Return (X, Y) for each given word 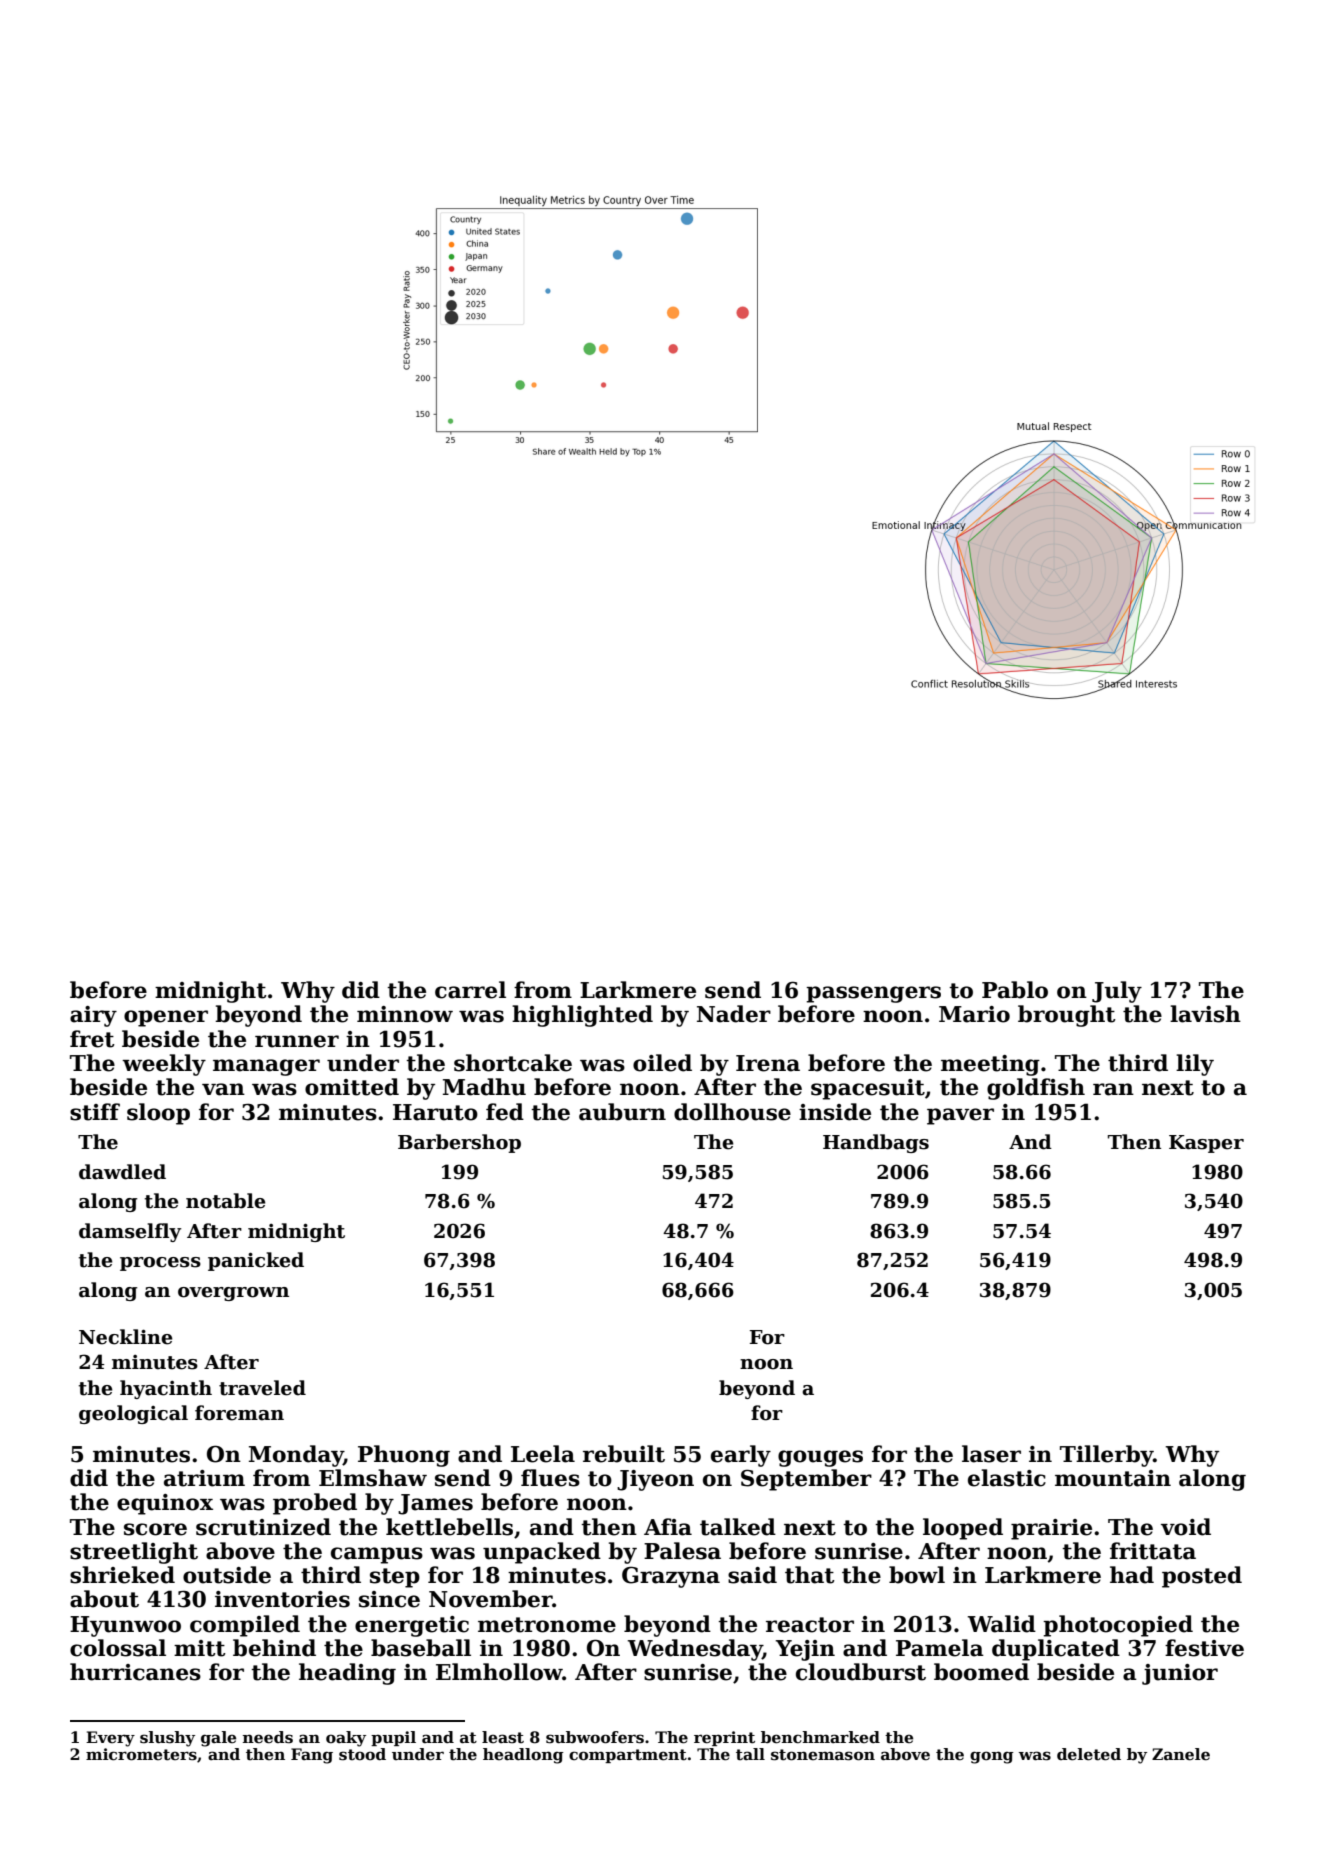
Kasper (1206, 1144)
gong (992, 1757)
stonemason (823, 1755)
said (752, 1575)
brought (1067, 1016)
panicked (256, 1261)
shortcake (513, 1063)
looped (963, 1529)
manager (266, 1067)
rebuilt (624, 1454)
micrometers (141, 1754)
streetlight (134, 1553)
